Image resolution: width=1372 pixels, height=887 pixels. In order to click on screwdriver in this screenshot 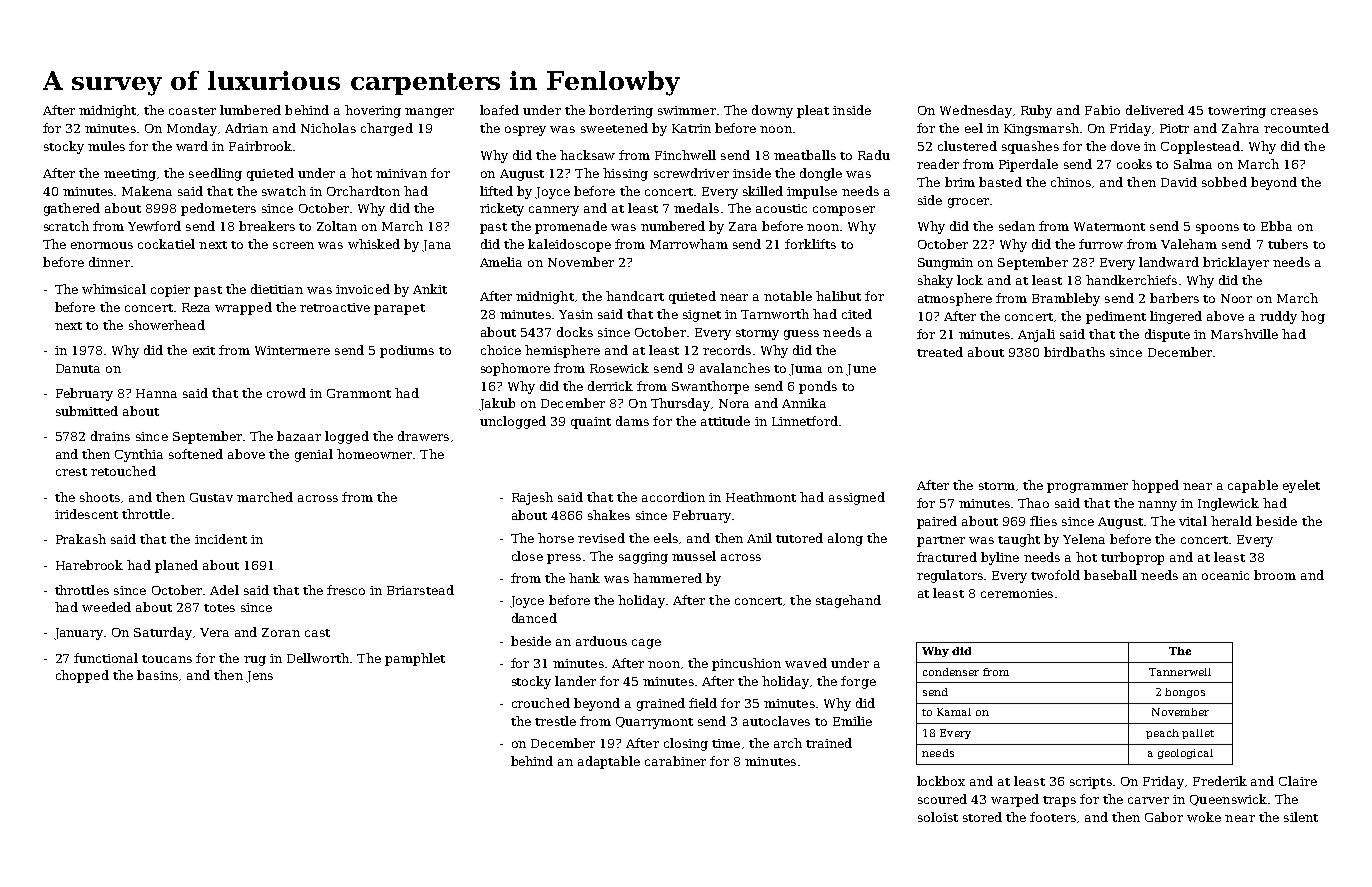, I will do `click(691, 173)`.
